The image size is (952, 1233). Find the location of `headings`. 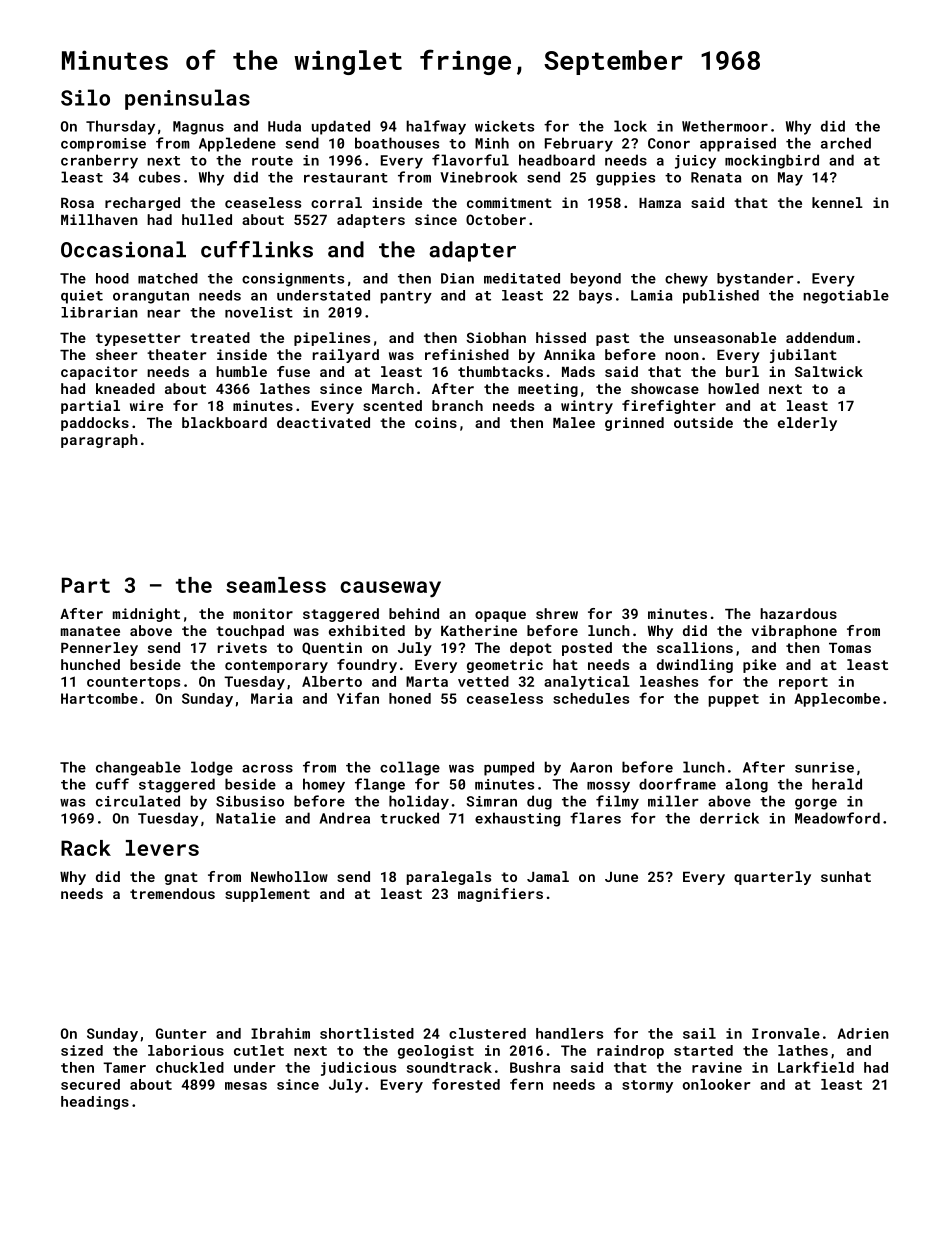

headings is located at coordinates (95, 1103).
